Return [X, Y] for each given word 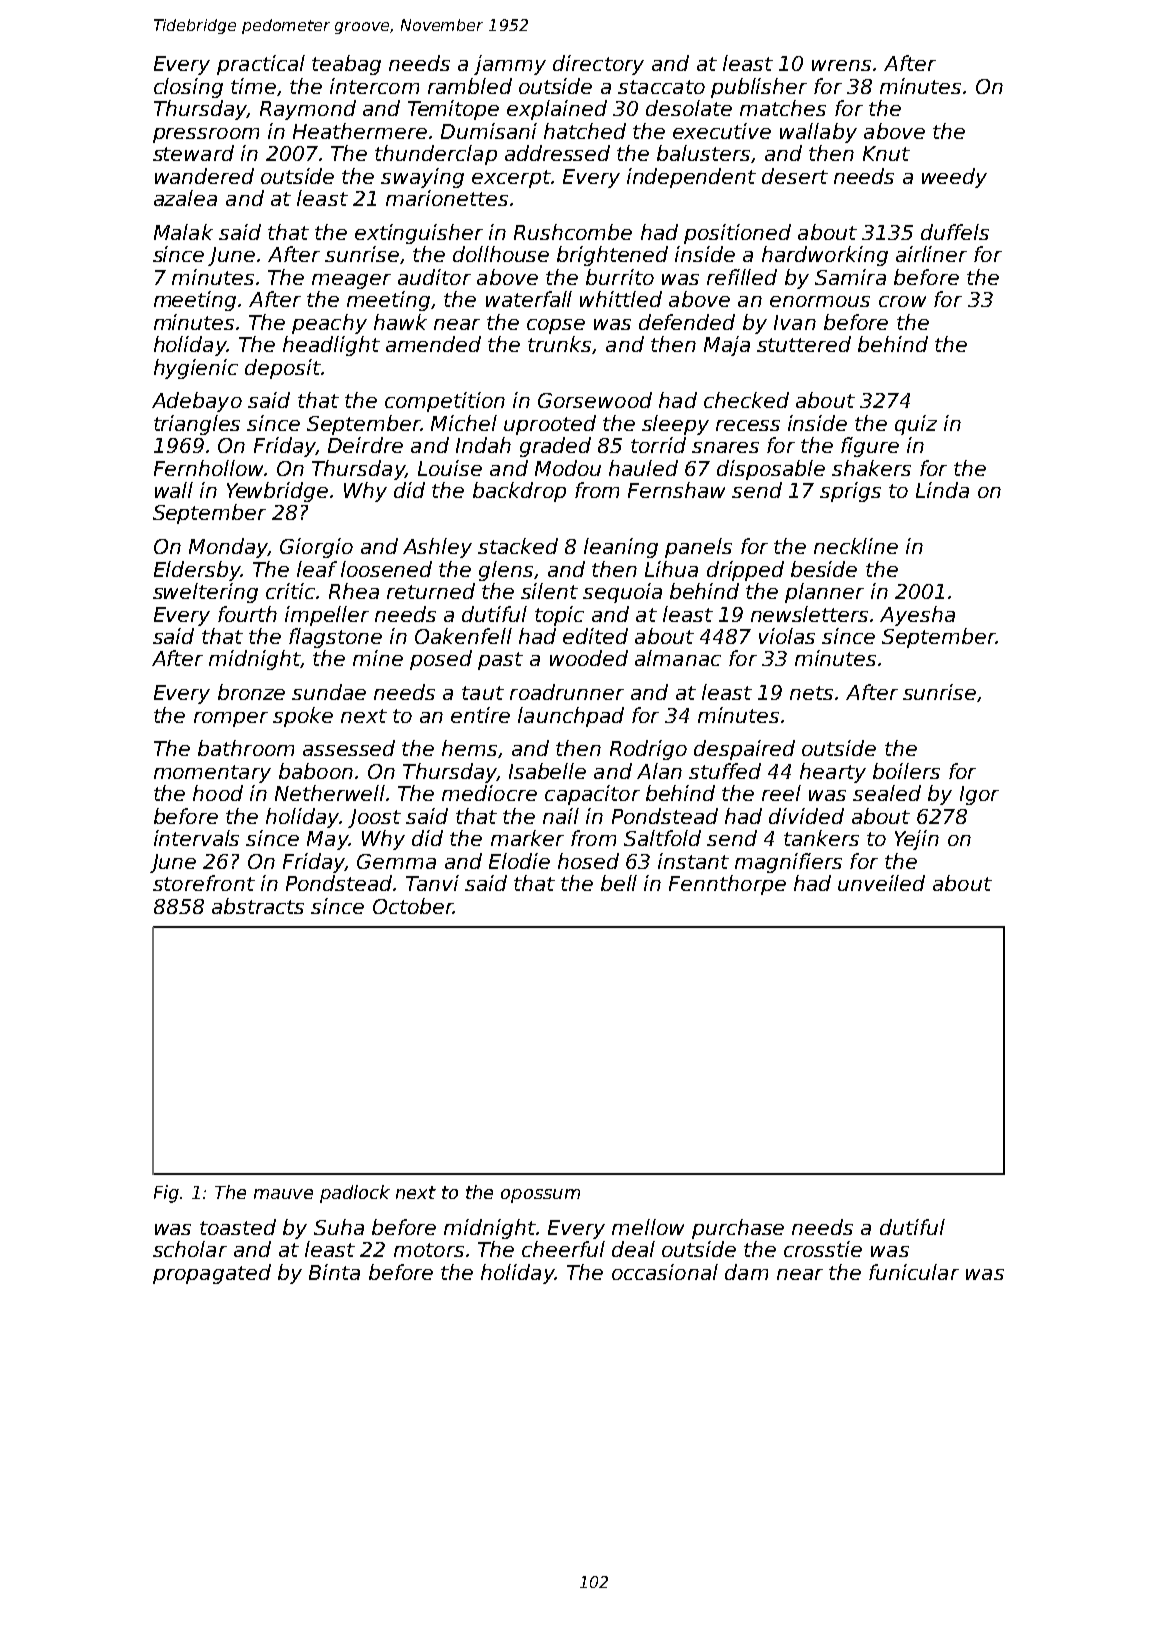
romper [231, 719]
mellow [648, 1227]
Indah [483, 445]
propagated [212, 1274]
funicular [914, 1272]
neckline [856, 546]
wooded [589, 658]
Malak [183, 232]
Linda [942, 490]
